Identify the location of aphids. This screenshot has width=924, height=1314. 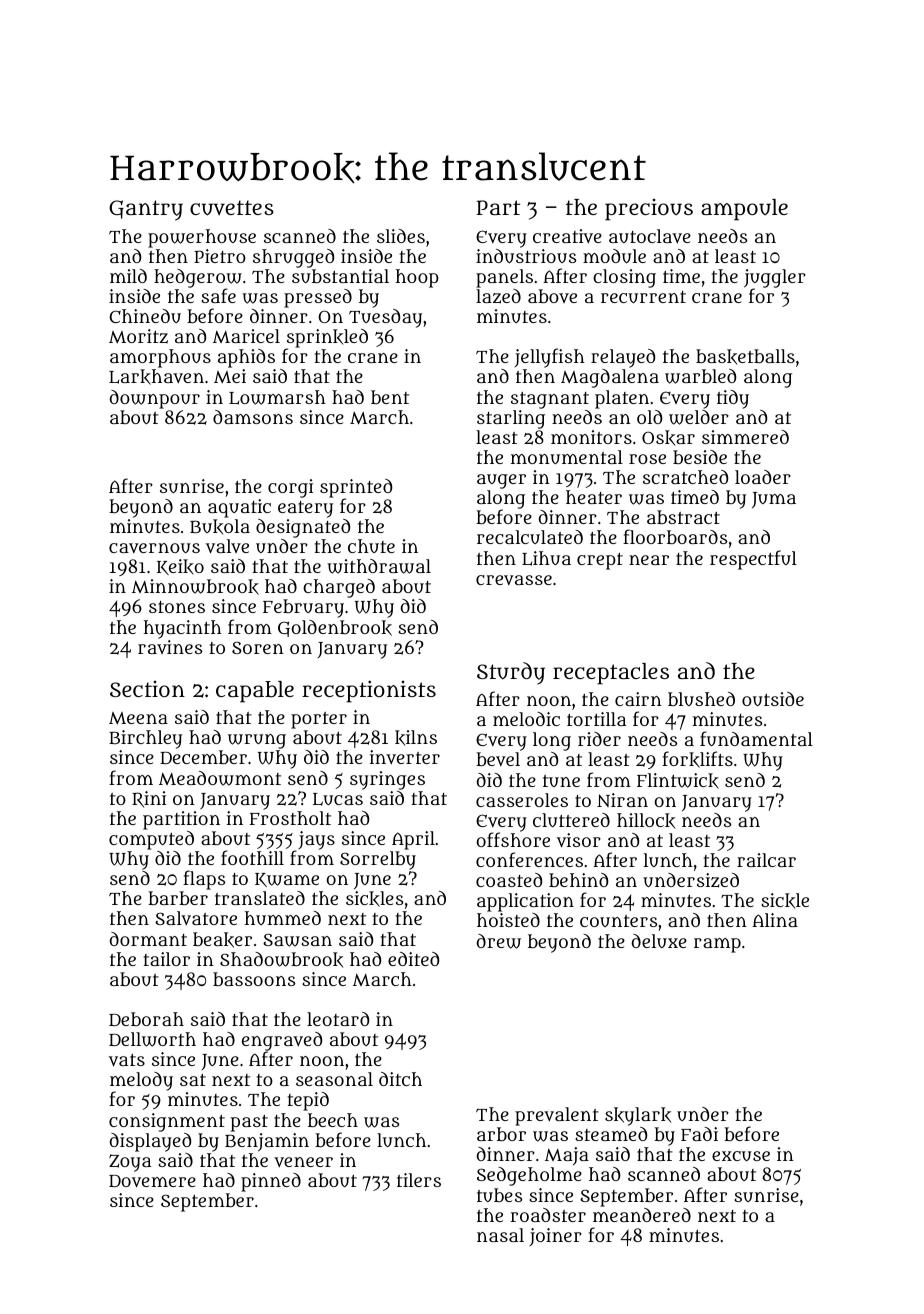
(246, 358).
